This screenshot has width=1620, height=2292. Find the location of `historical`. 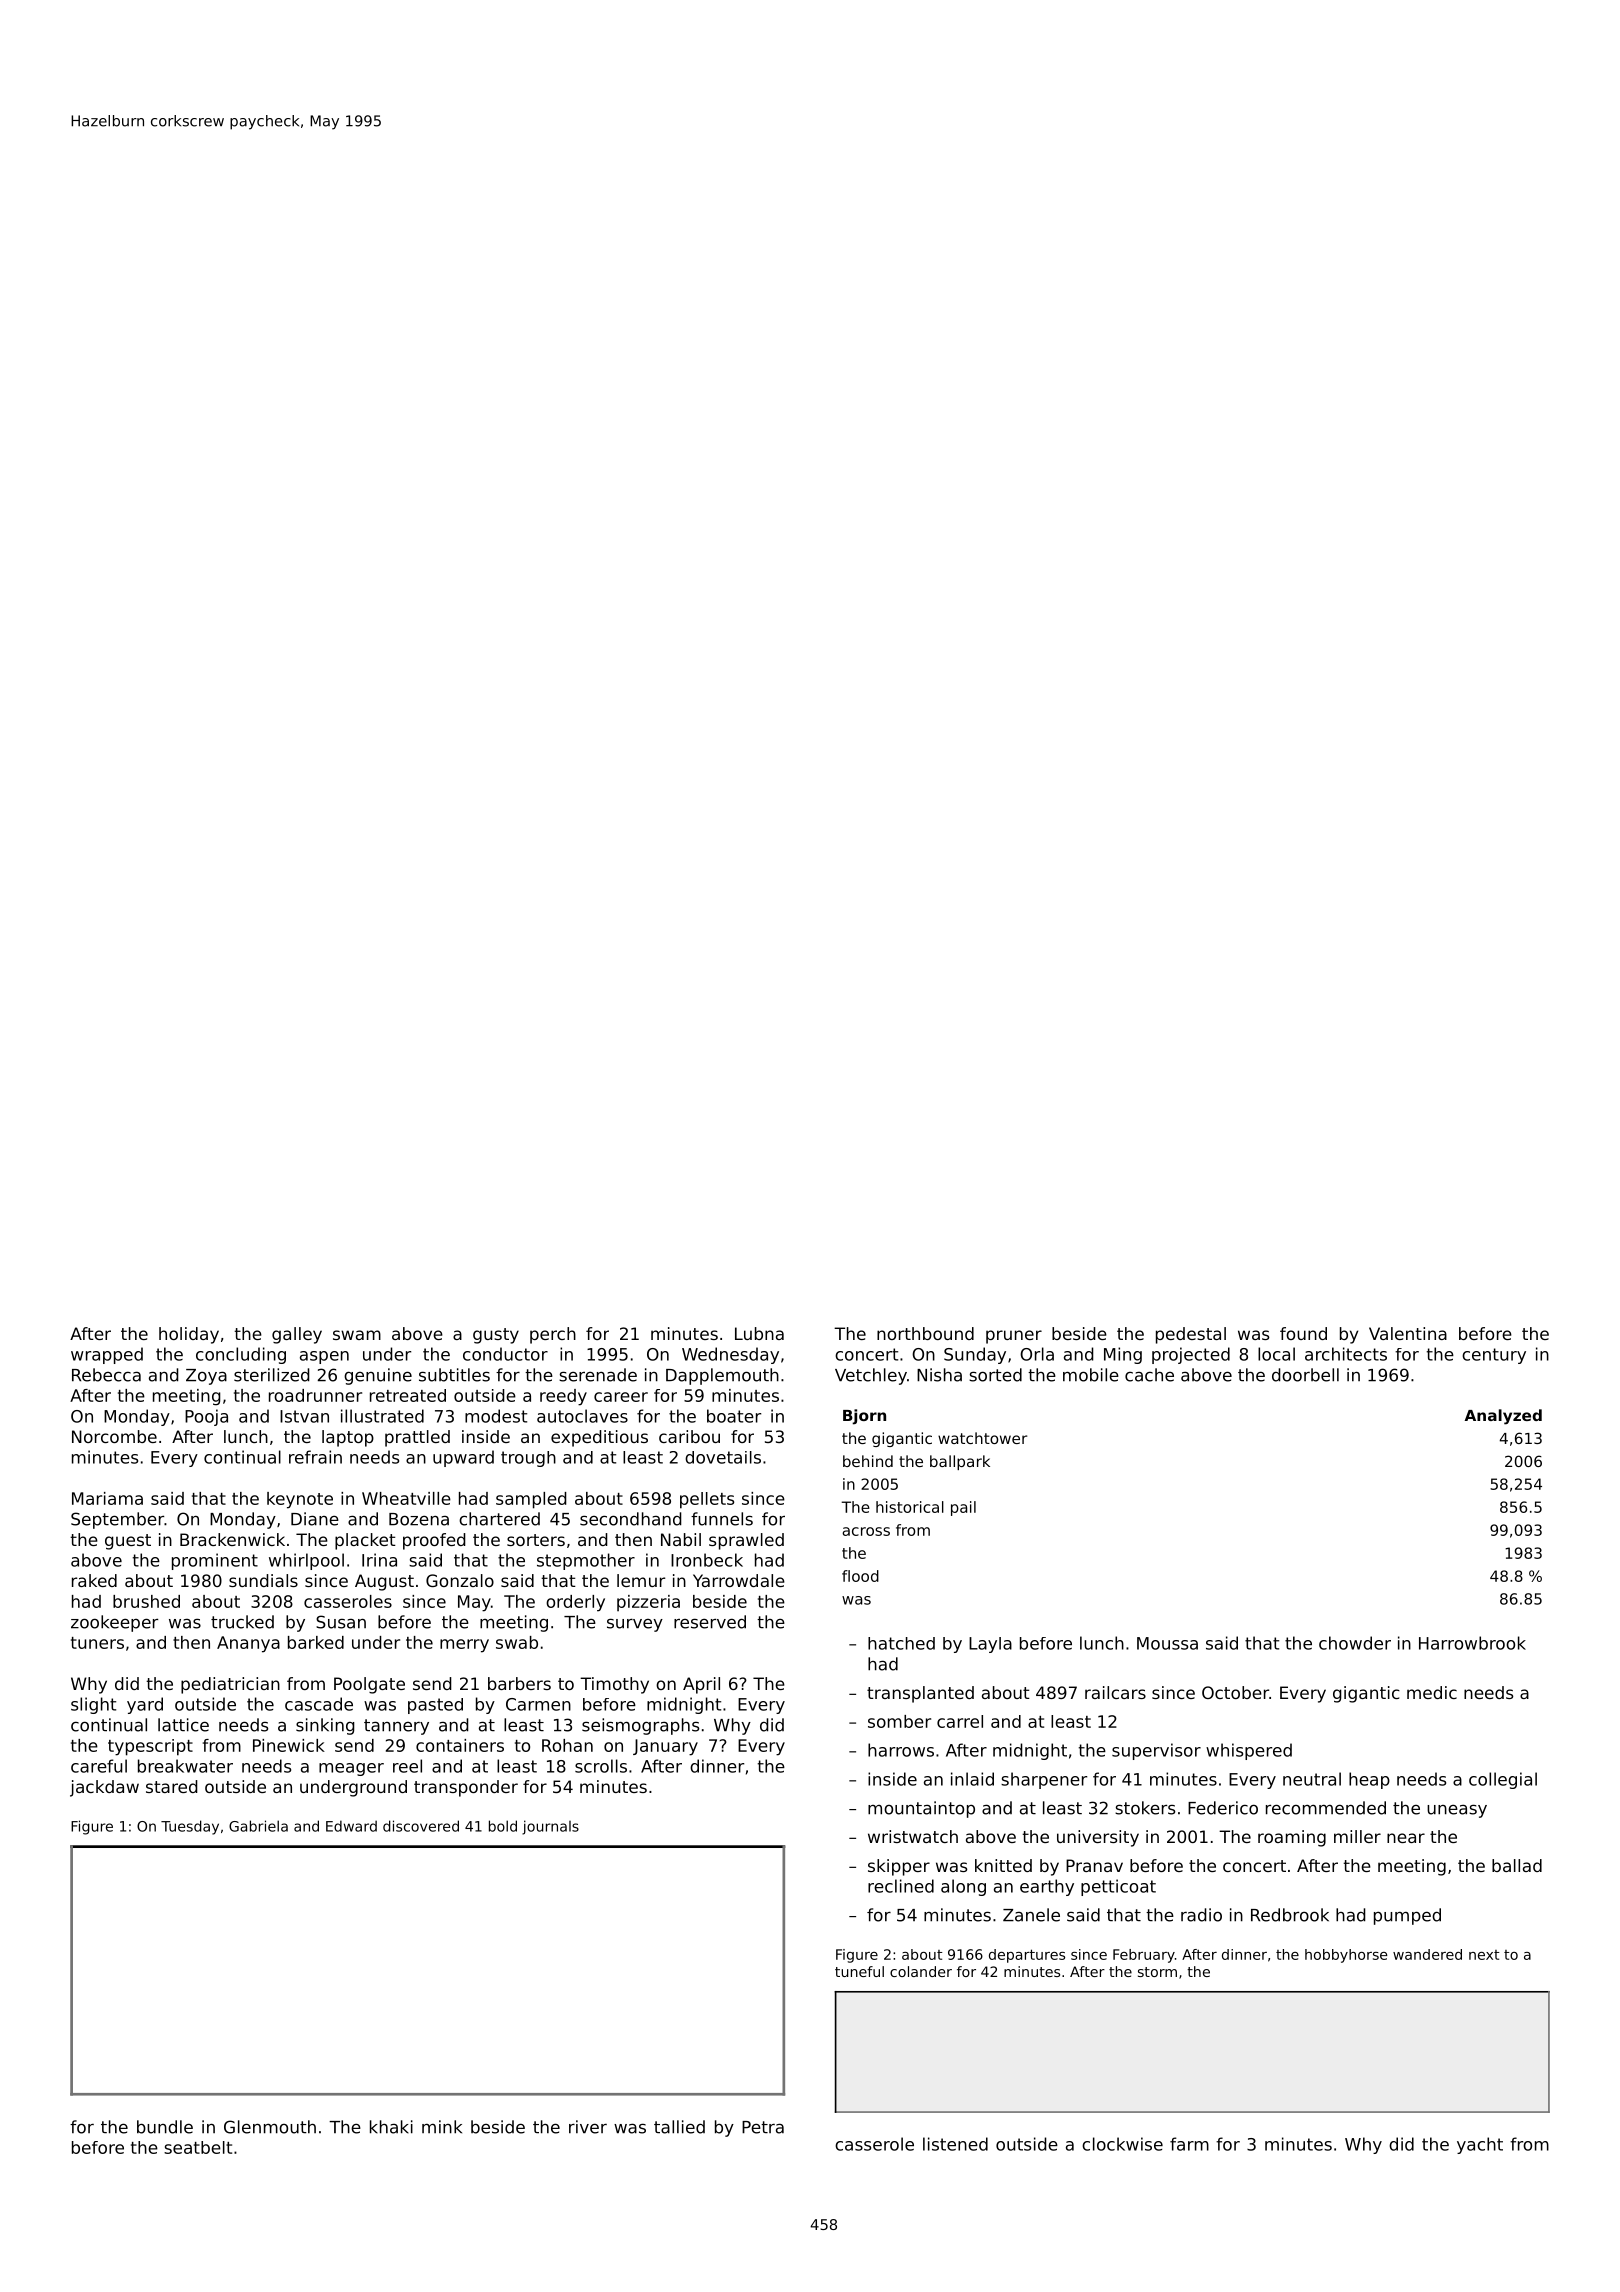

historical is located at coordinates (910, 1507).
